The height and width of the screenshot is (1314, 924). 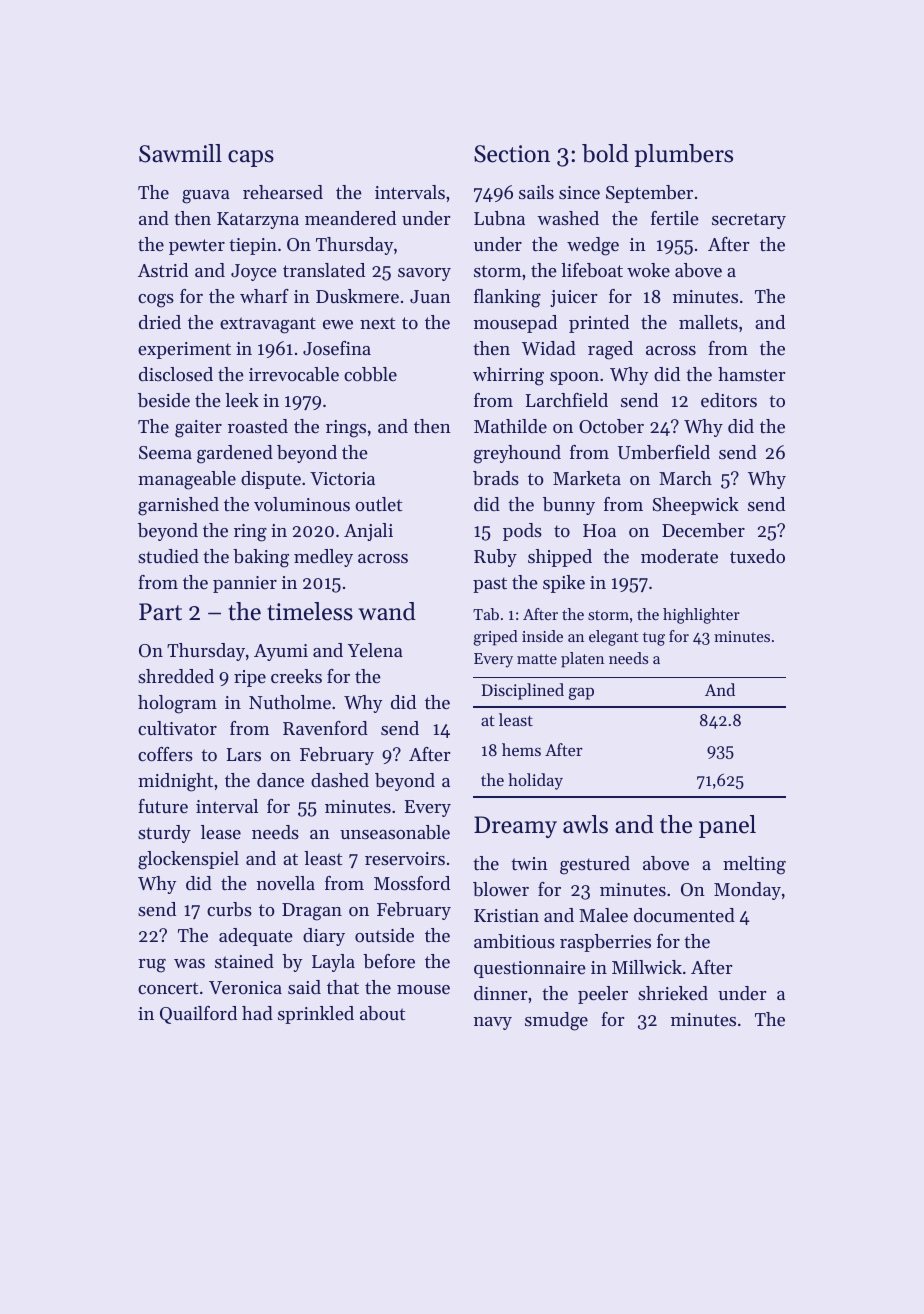 I want to click on shredded, so click(x=176, y=676).
